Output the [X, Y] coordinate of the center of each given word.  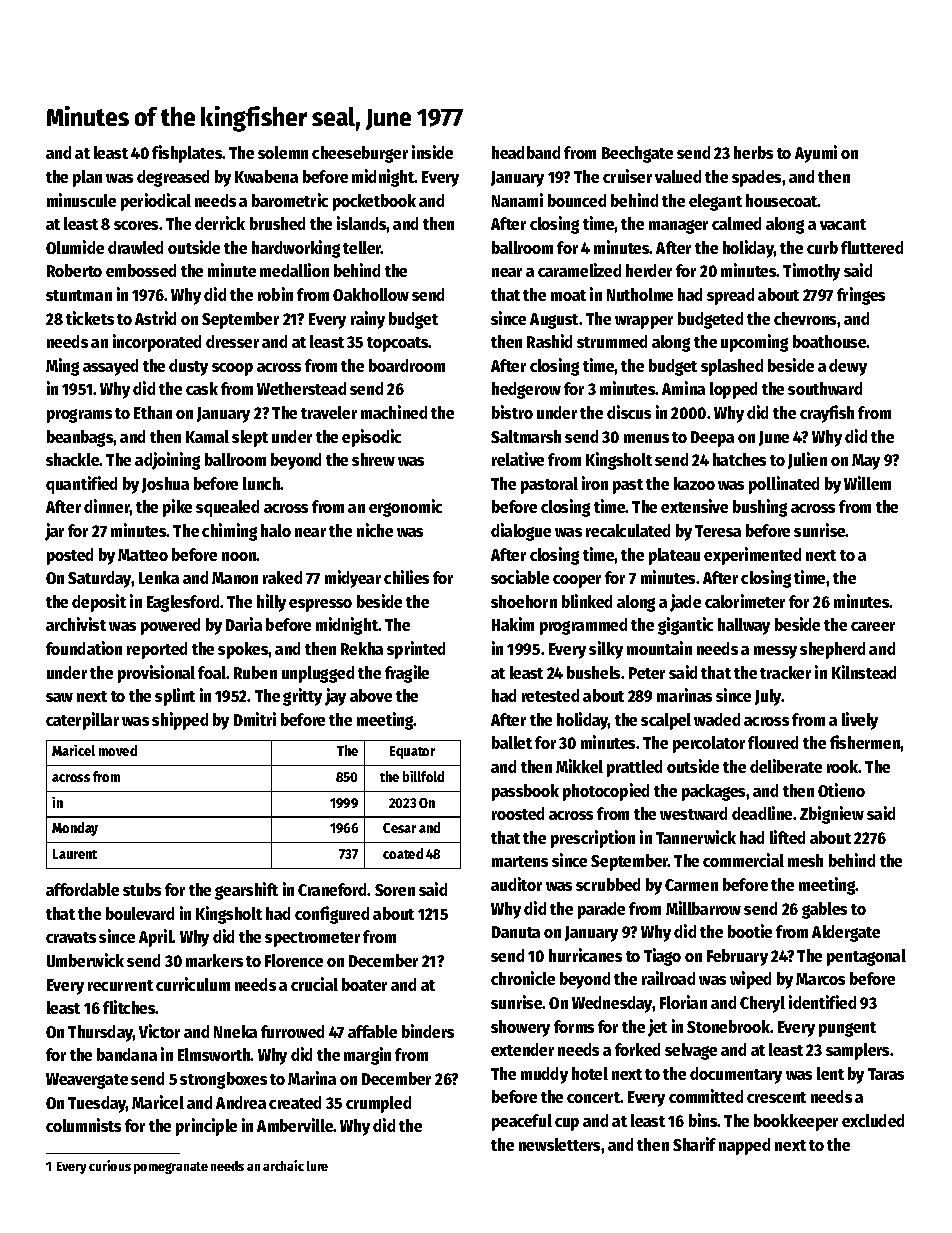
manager [678, 227]
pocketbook [374, 202]
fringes [861, 296]
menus [646, 438]
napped [744, 1146]
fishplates [187, 154]
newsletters [559, 1144]
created [295, 1102]
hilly [271, 603]
